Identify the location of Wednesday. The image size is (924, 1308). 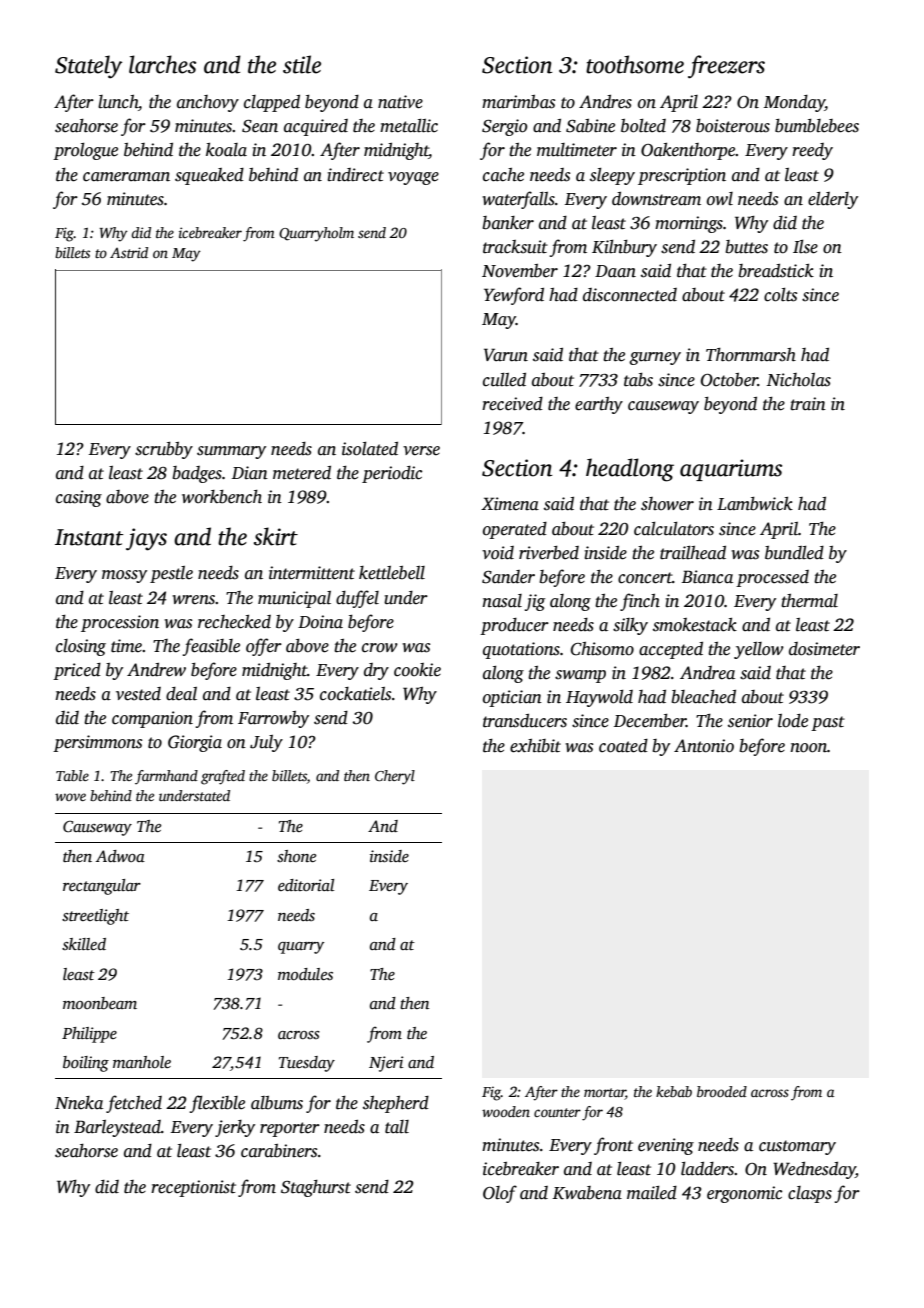
(814, 1170).
